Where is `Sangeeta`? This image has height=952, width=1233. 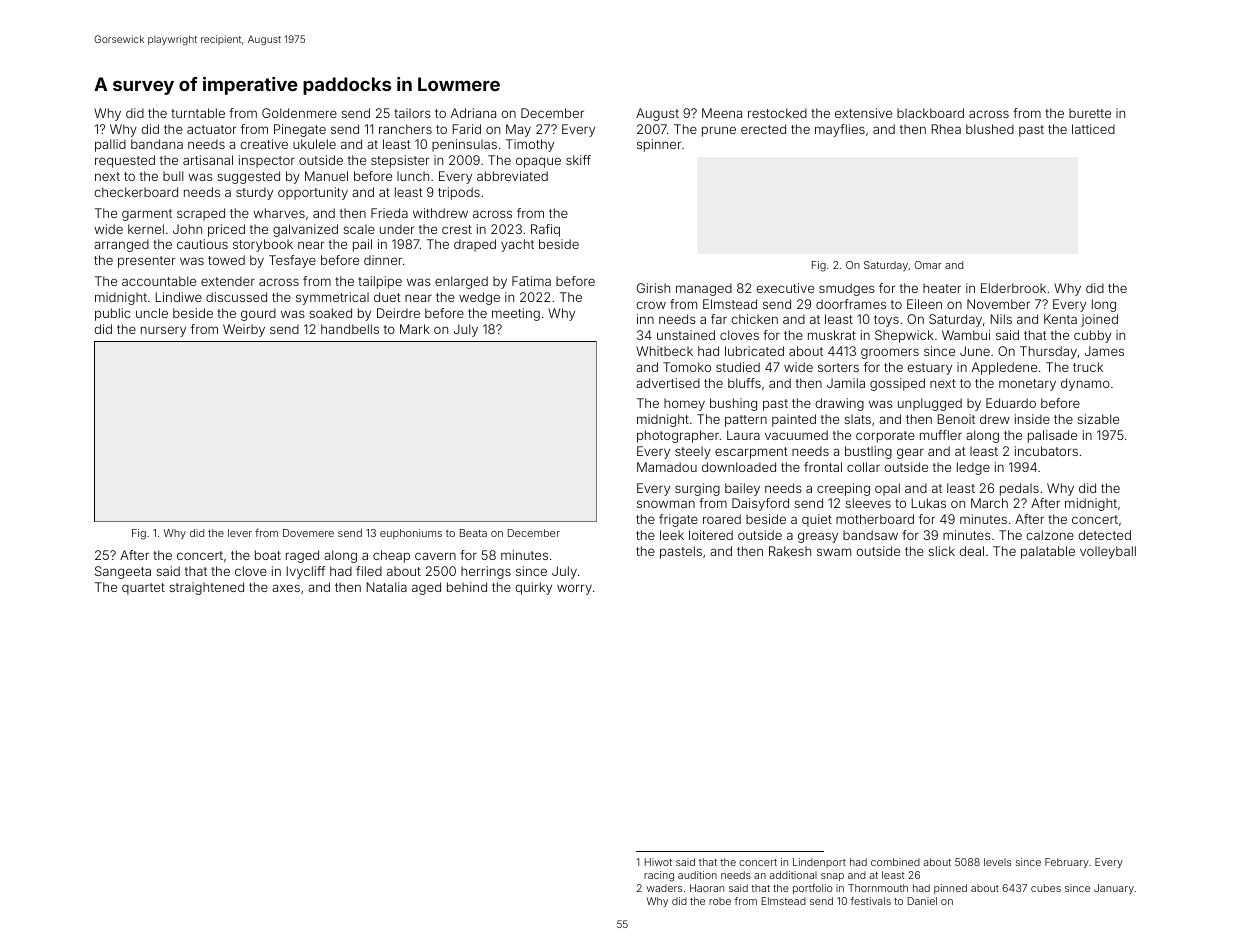
Sangeeta is located at coordinates (123, 572).
